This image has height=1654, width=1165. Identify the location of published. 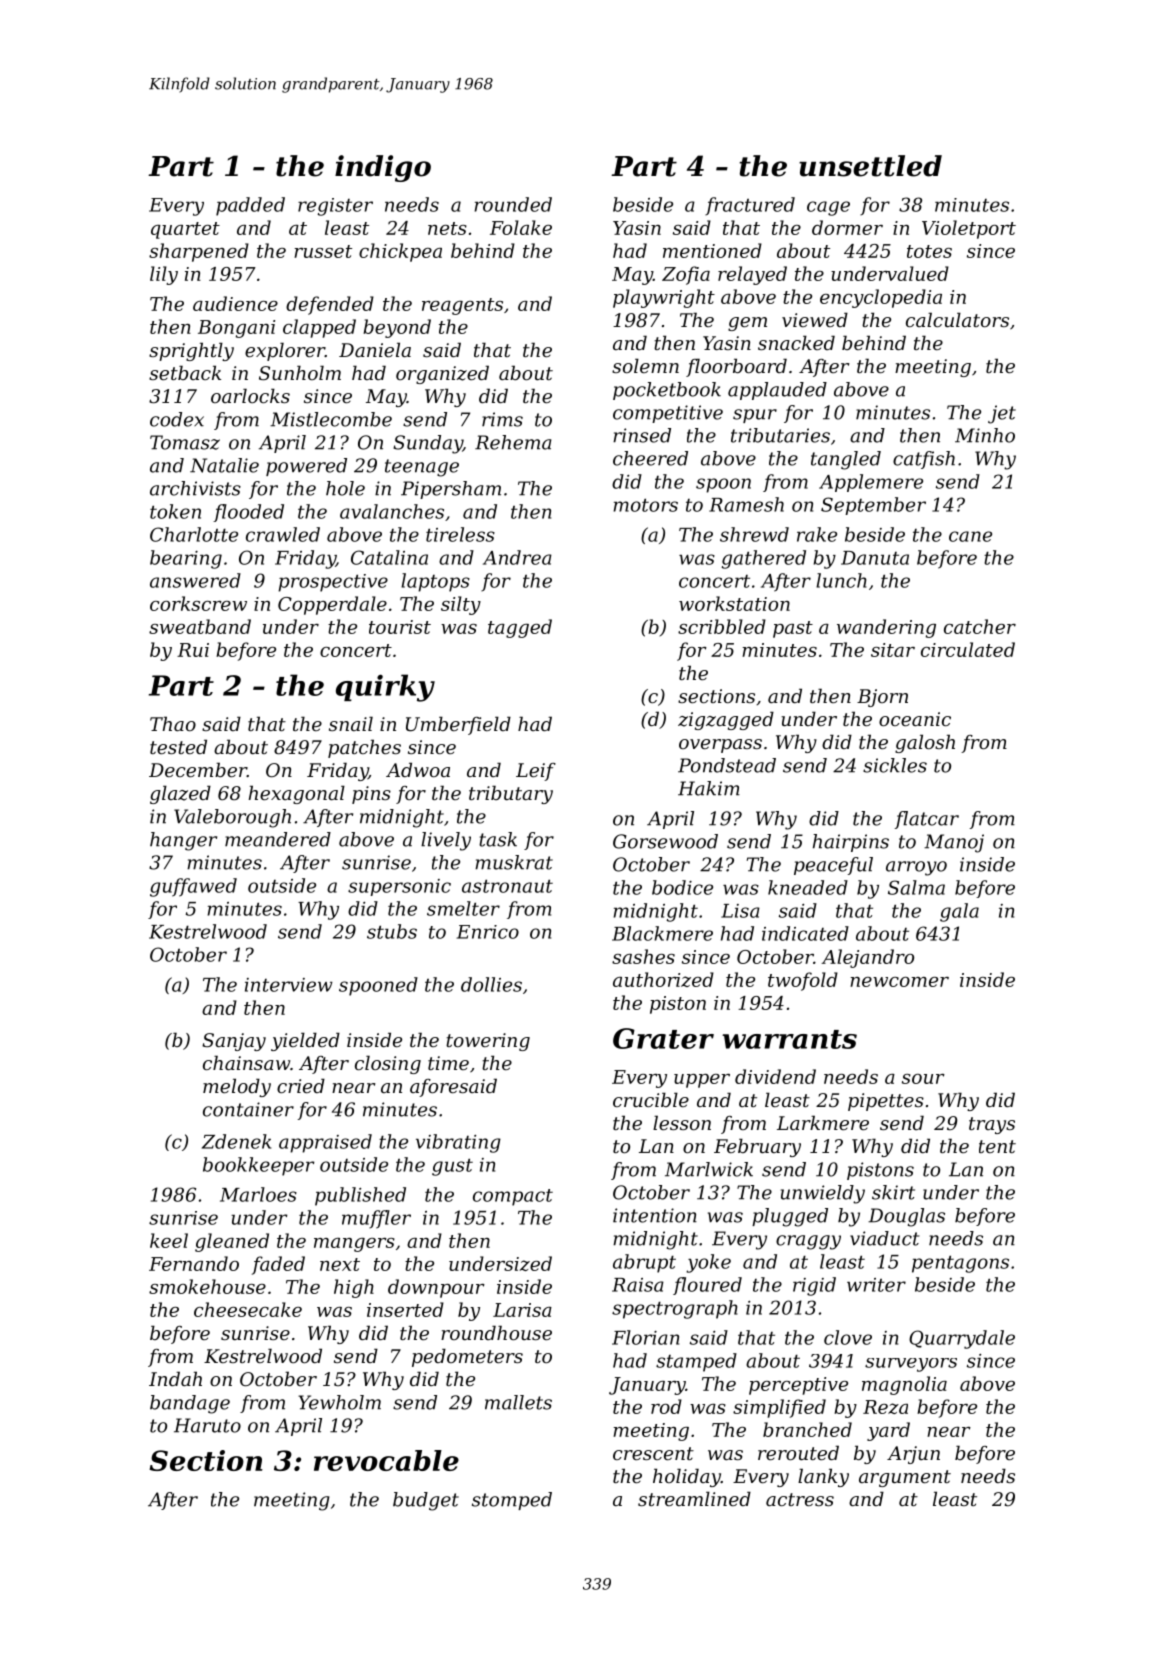
(360, 1196).
